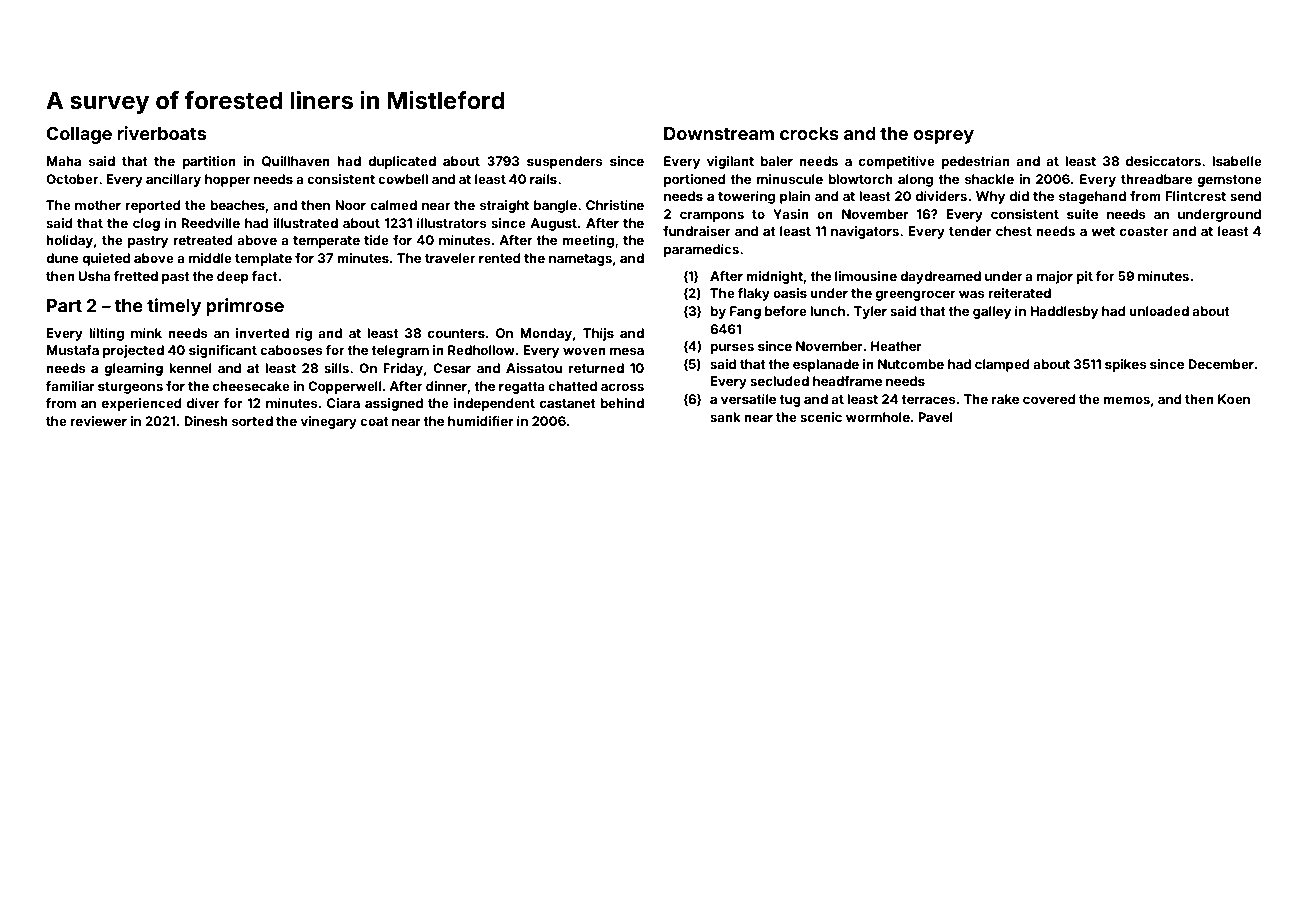 This document has height=924, width=1308. What do you see at coordinates (98, 421) in the document?
I see `reviewer` at bounding box center [98, 421].
